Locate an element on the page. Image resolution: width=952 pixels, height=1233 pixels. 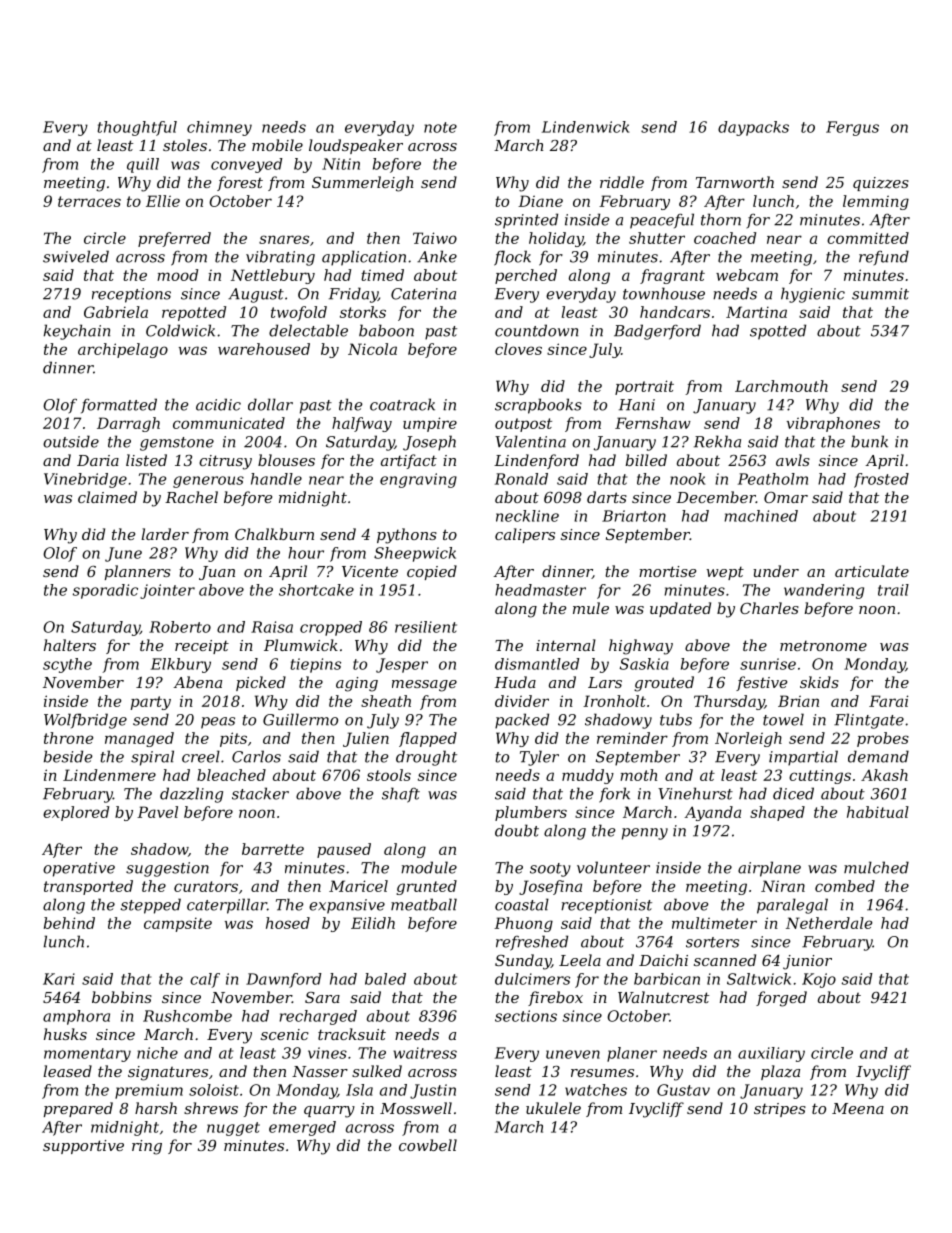
Friday is located at coordinates (353, 295).
